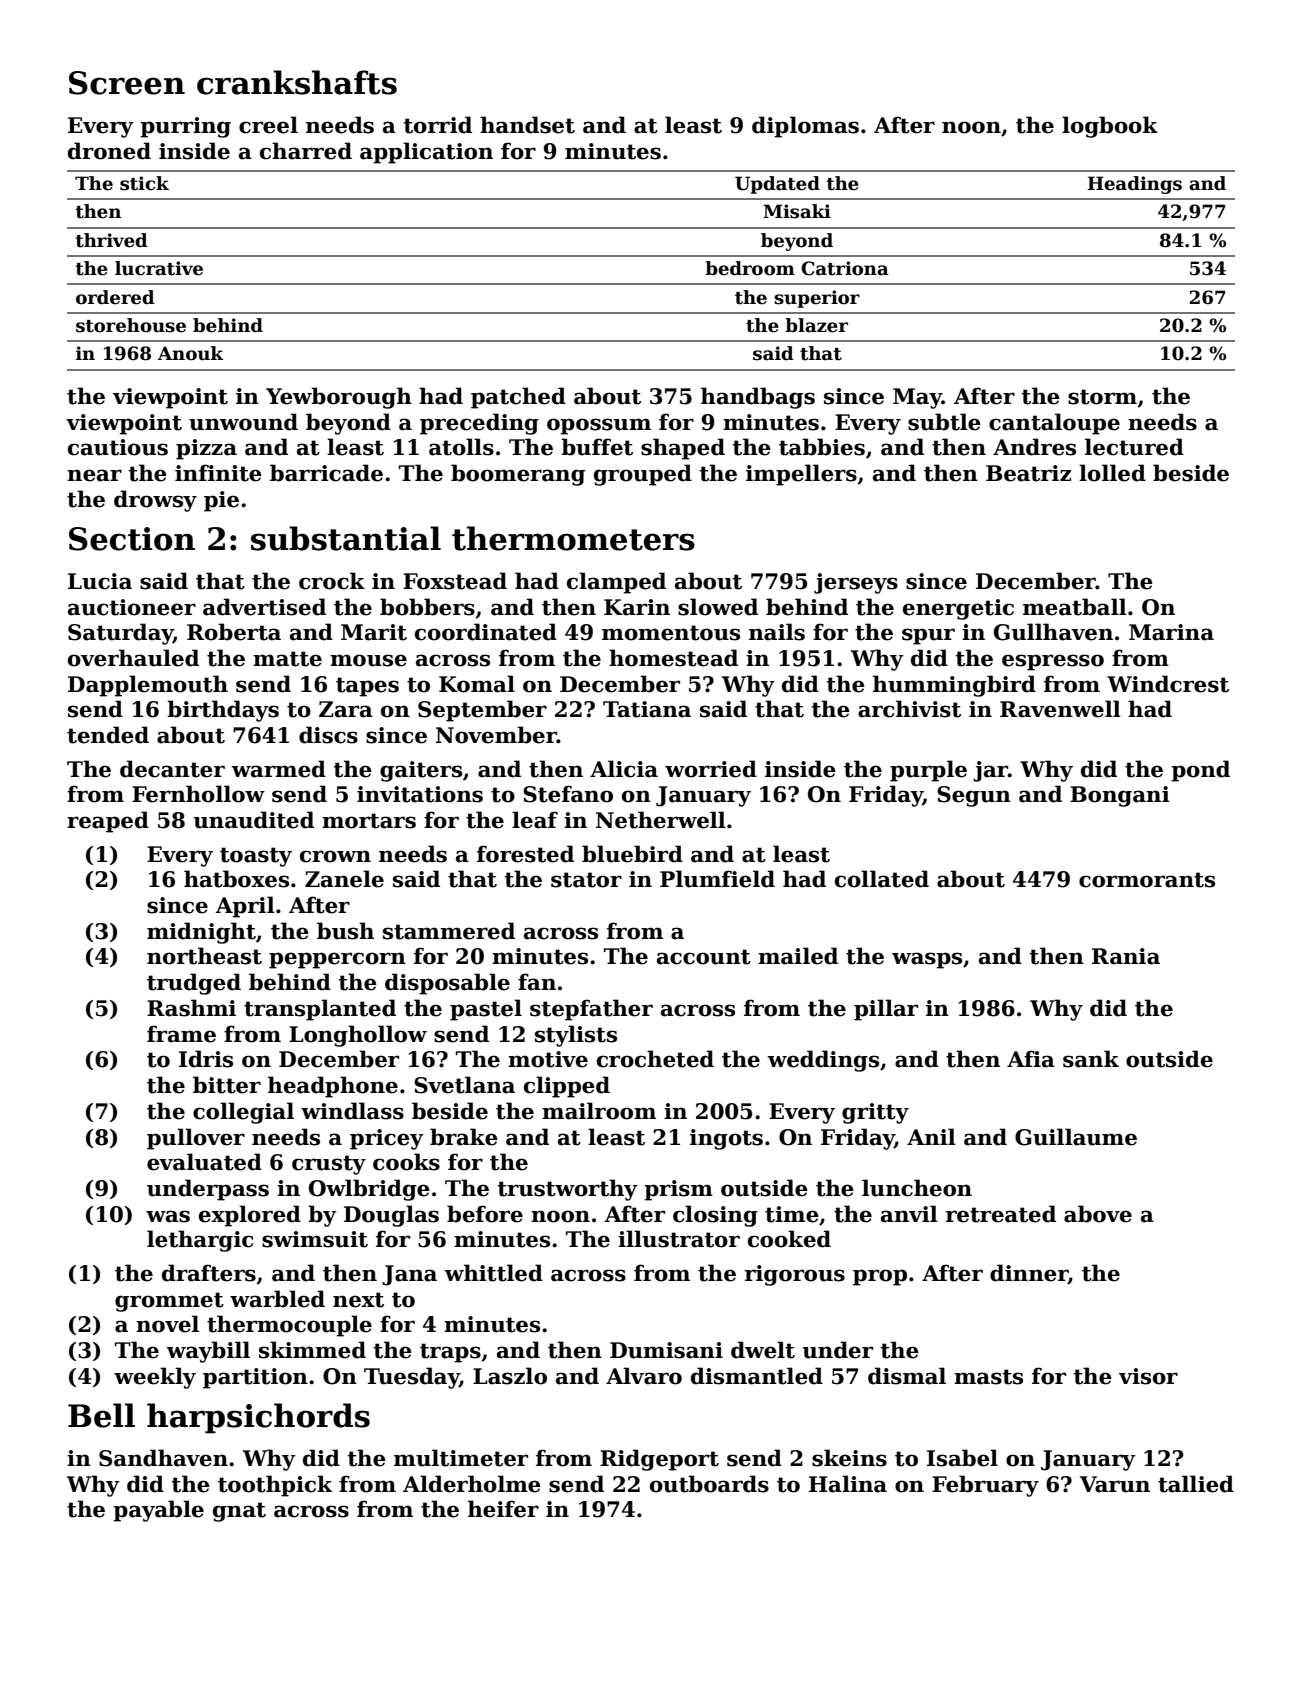  I want to click on storm, so click(1102, 397).
